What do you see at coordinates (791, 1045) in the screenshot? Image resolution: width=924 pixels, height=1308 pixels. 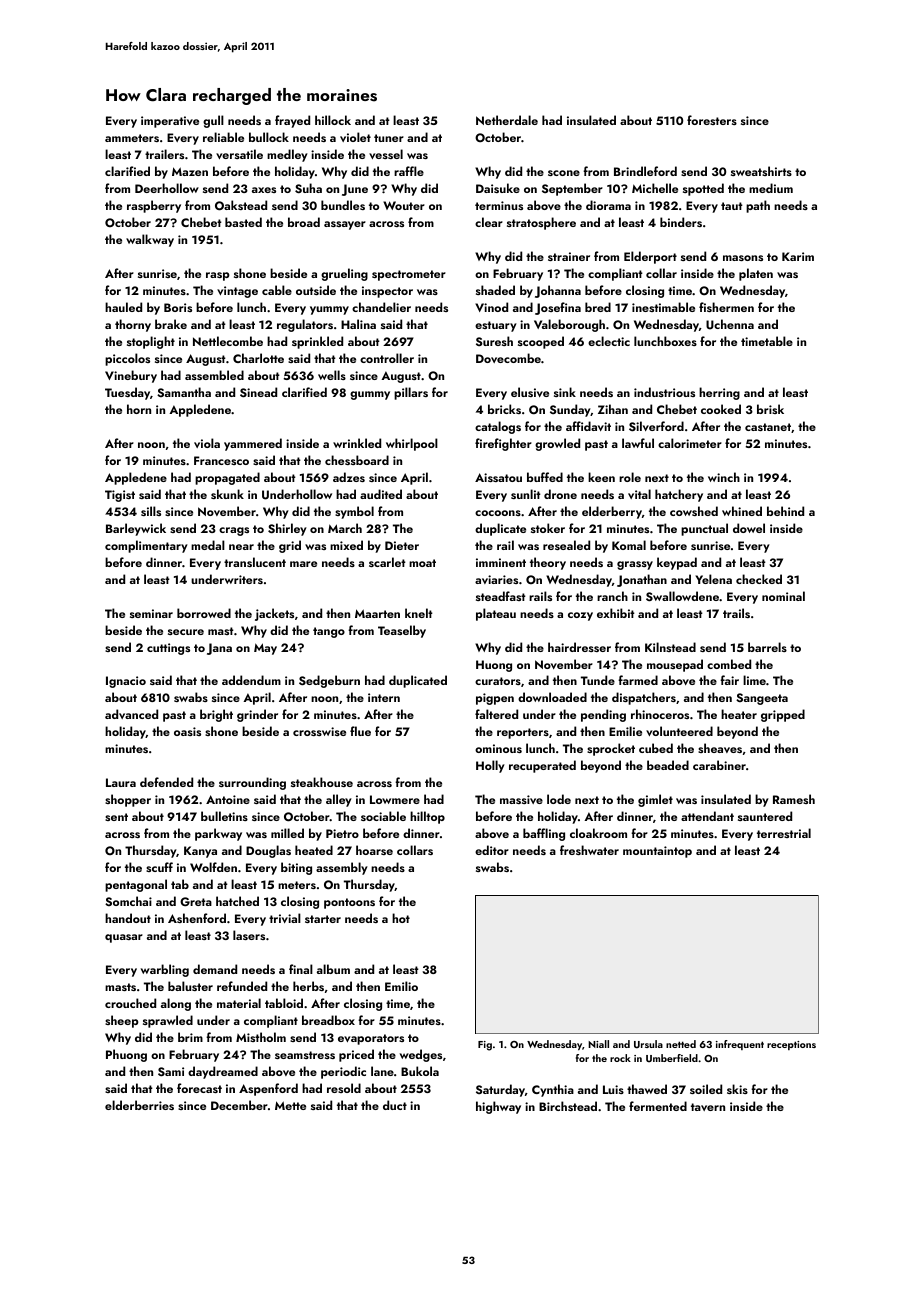 I see `receptions` at bounding box center [791, 1045].
